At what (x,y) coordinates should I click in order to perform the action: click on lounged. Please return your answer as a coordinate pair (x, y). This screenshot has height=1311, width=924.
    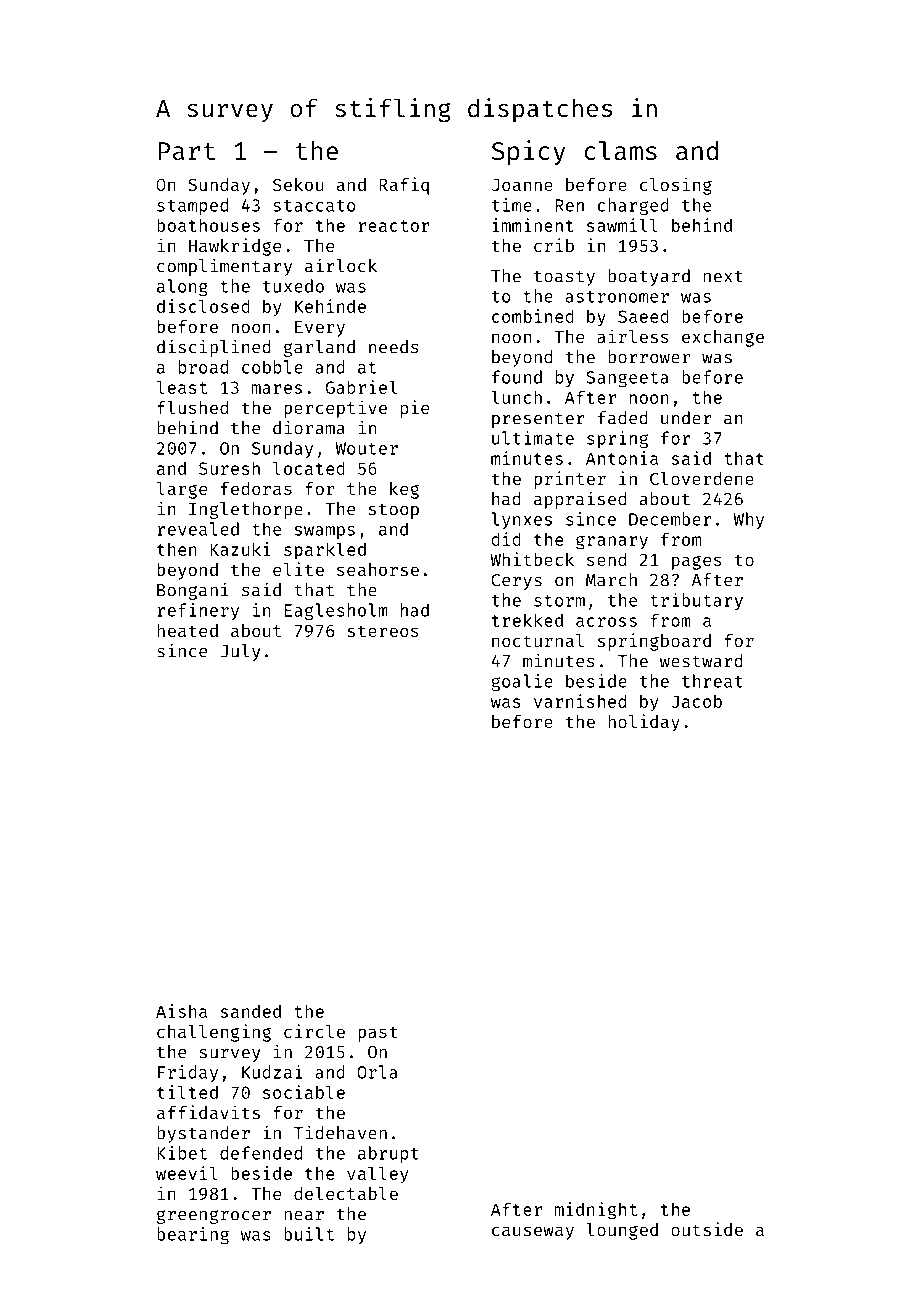
    Looking at the image, I should click on (622, 1231).
